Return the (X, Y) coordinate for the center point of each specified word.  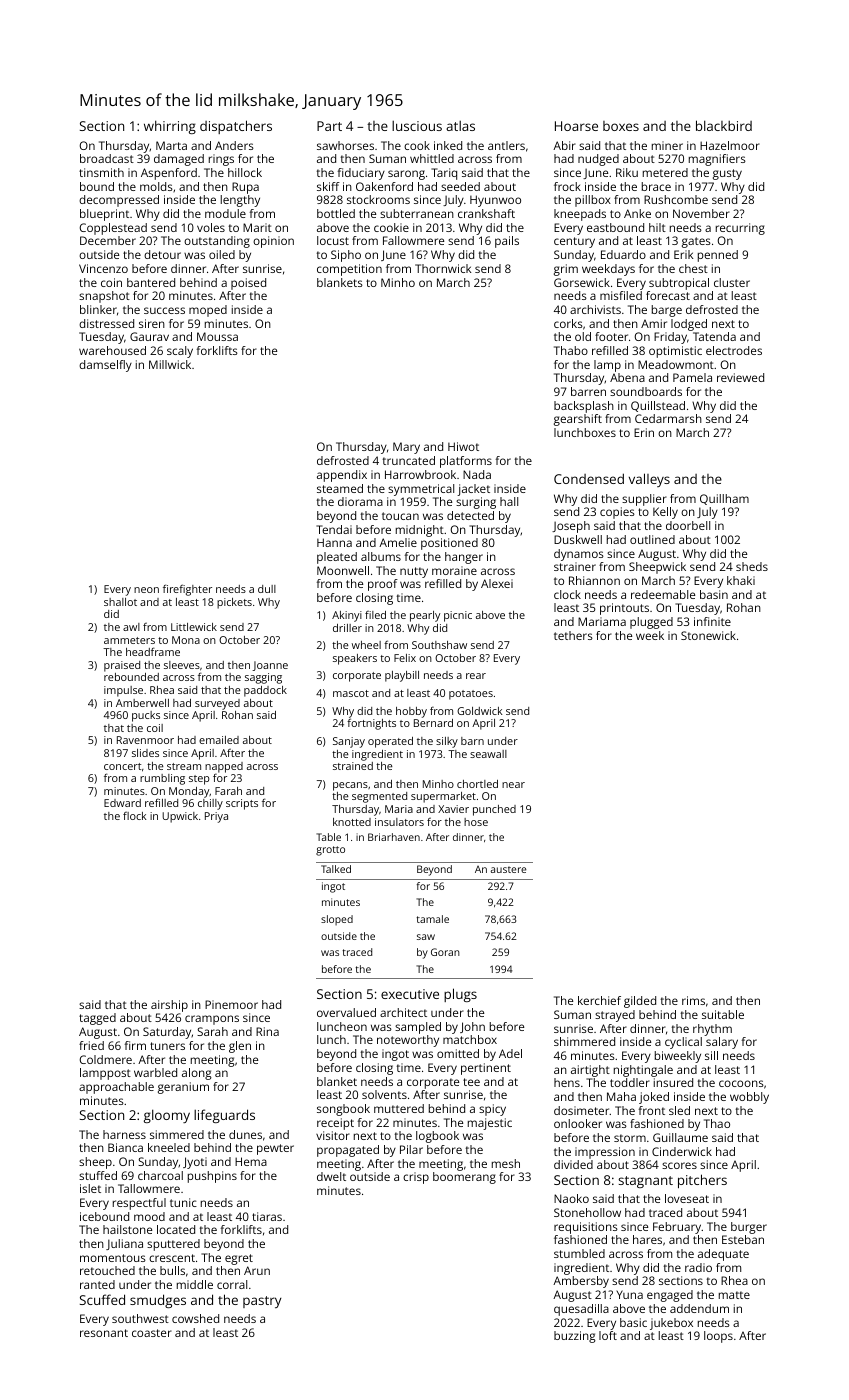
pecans (350, 786)
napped (224, 768)
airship (169, 1006)
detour (162, 254)
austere (508, 869)
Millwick (170, 364)
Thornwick (443, 268)
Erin (644, 432)
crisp (416, 1178)
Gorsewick (582, 282)
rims (693, 1000)
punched (494, 810)
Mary (406, 448)
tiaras (267, 1216)
